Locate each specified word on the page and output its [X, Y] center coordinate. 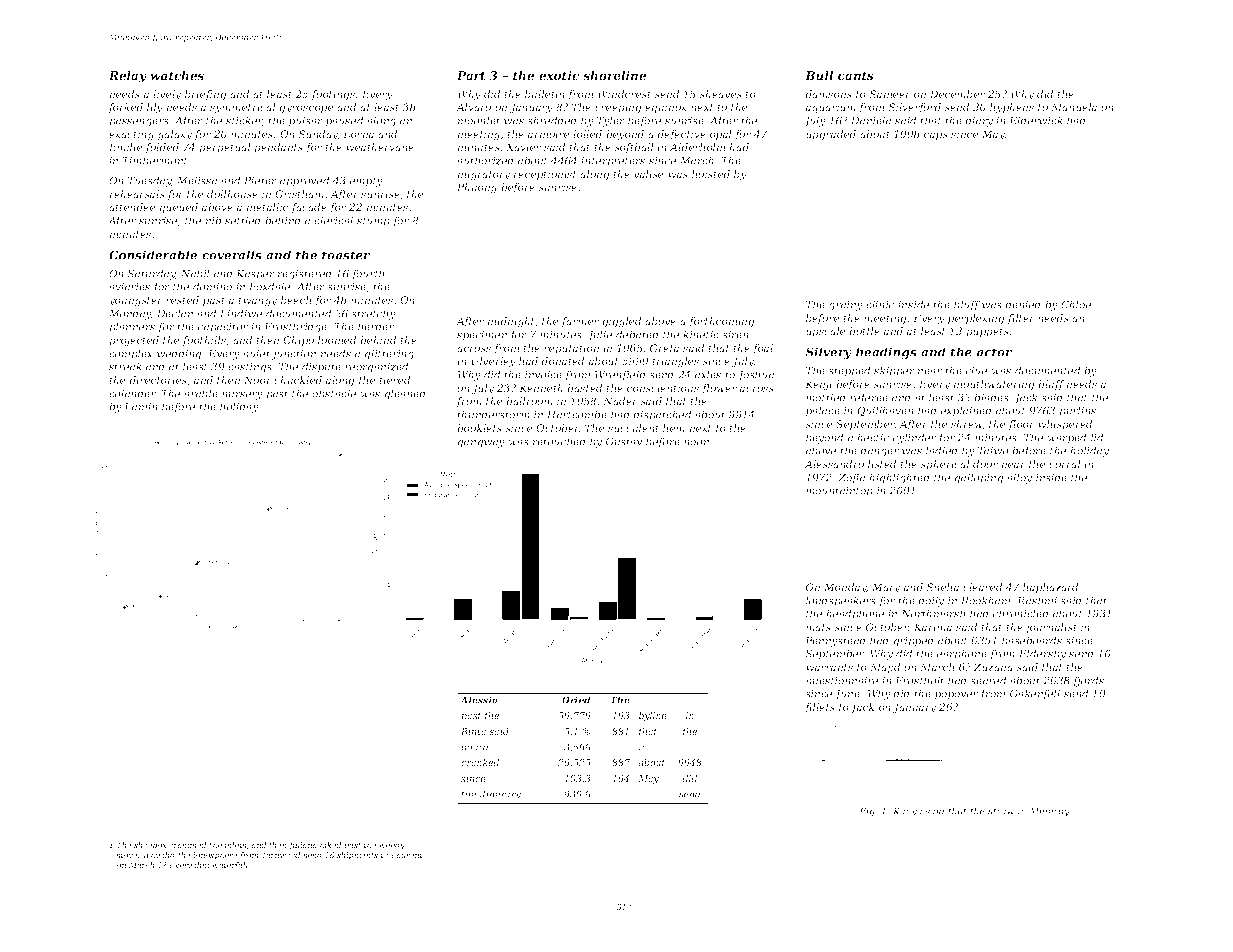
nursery [242, 396]
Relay [128, 77]
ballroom [529, 401]
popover [956, 696]
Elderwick [1036, 120]
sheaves [720, 94]
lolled [587, 134]
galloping [978, 478]
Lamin [141, 407]
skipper [894, 371]
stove [127, 855]
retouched [559, 441]
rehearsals [137, 194]
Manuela [1074, 107]
